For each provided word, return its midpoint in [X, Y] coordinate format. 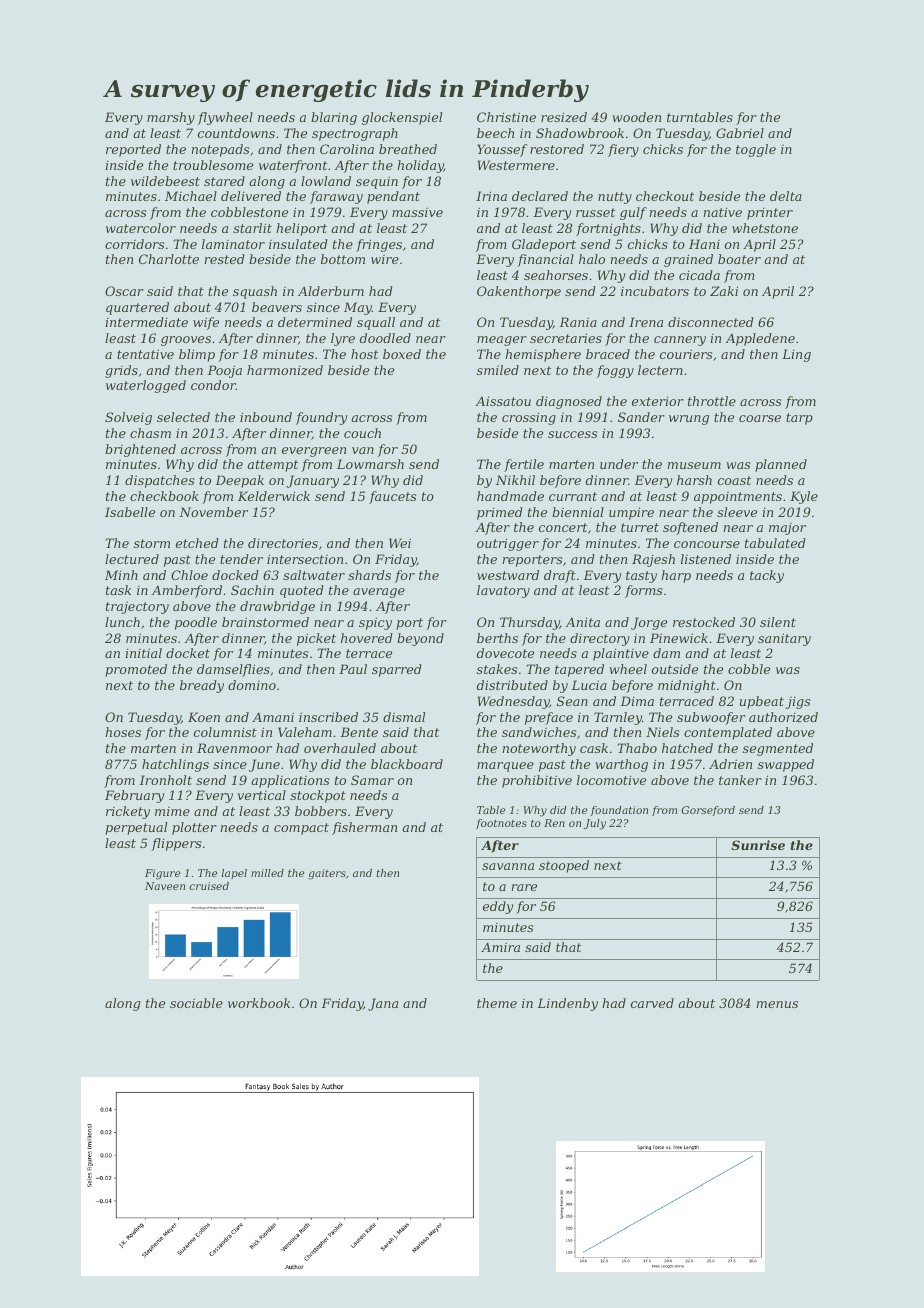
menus [777, 1004]
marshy [171, 118]
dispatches [159, 481]
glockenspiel [402, 118]
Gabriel [740, 133]
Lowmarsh [370, 464]
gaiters [327, 874]
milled [267, 873]
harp [676, 576]
